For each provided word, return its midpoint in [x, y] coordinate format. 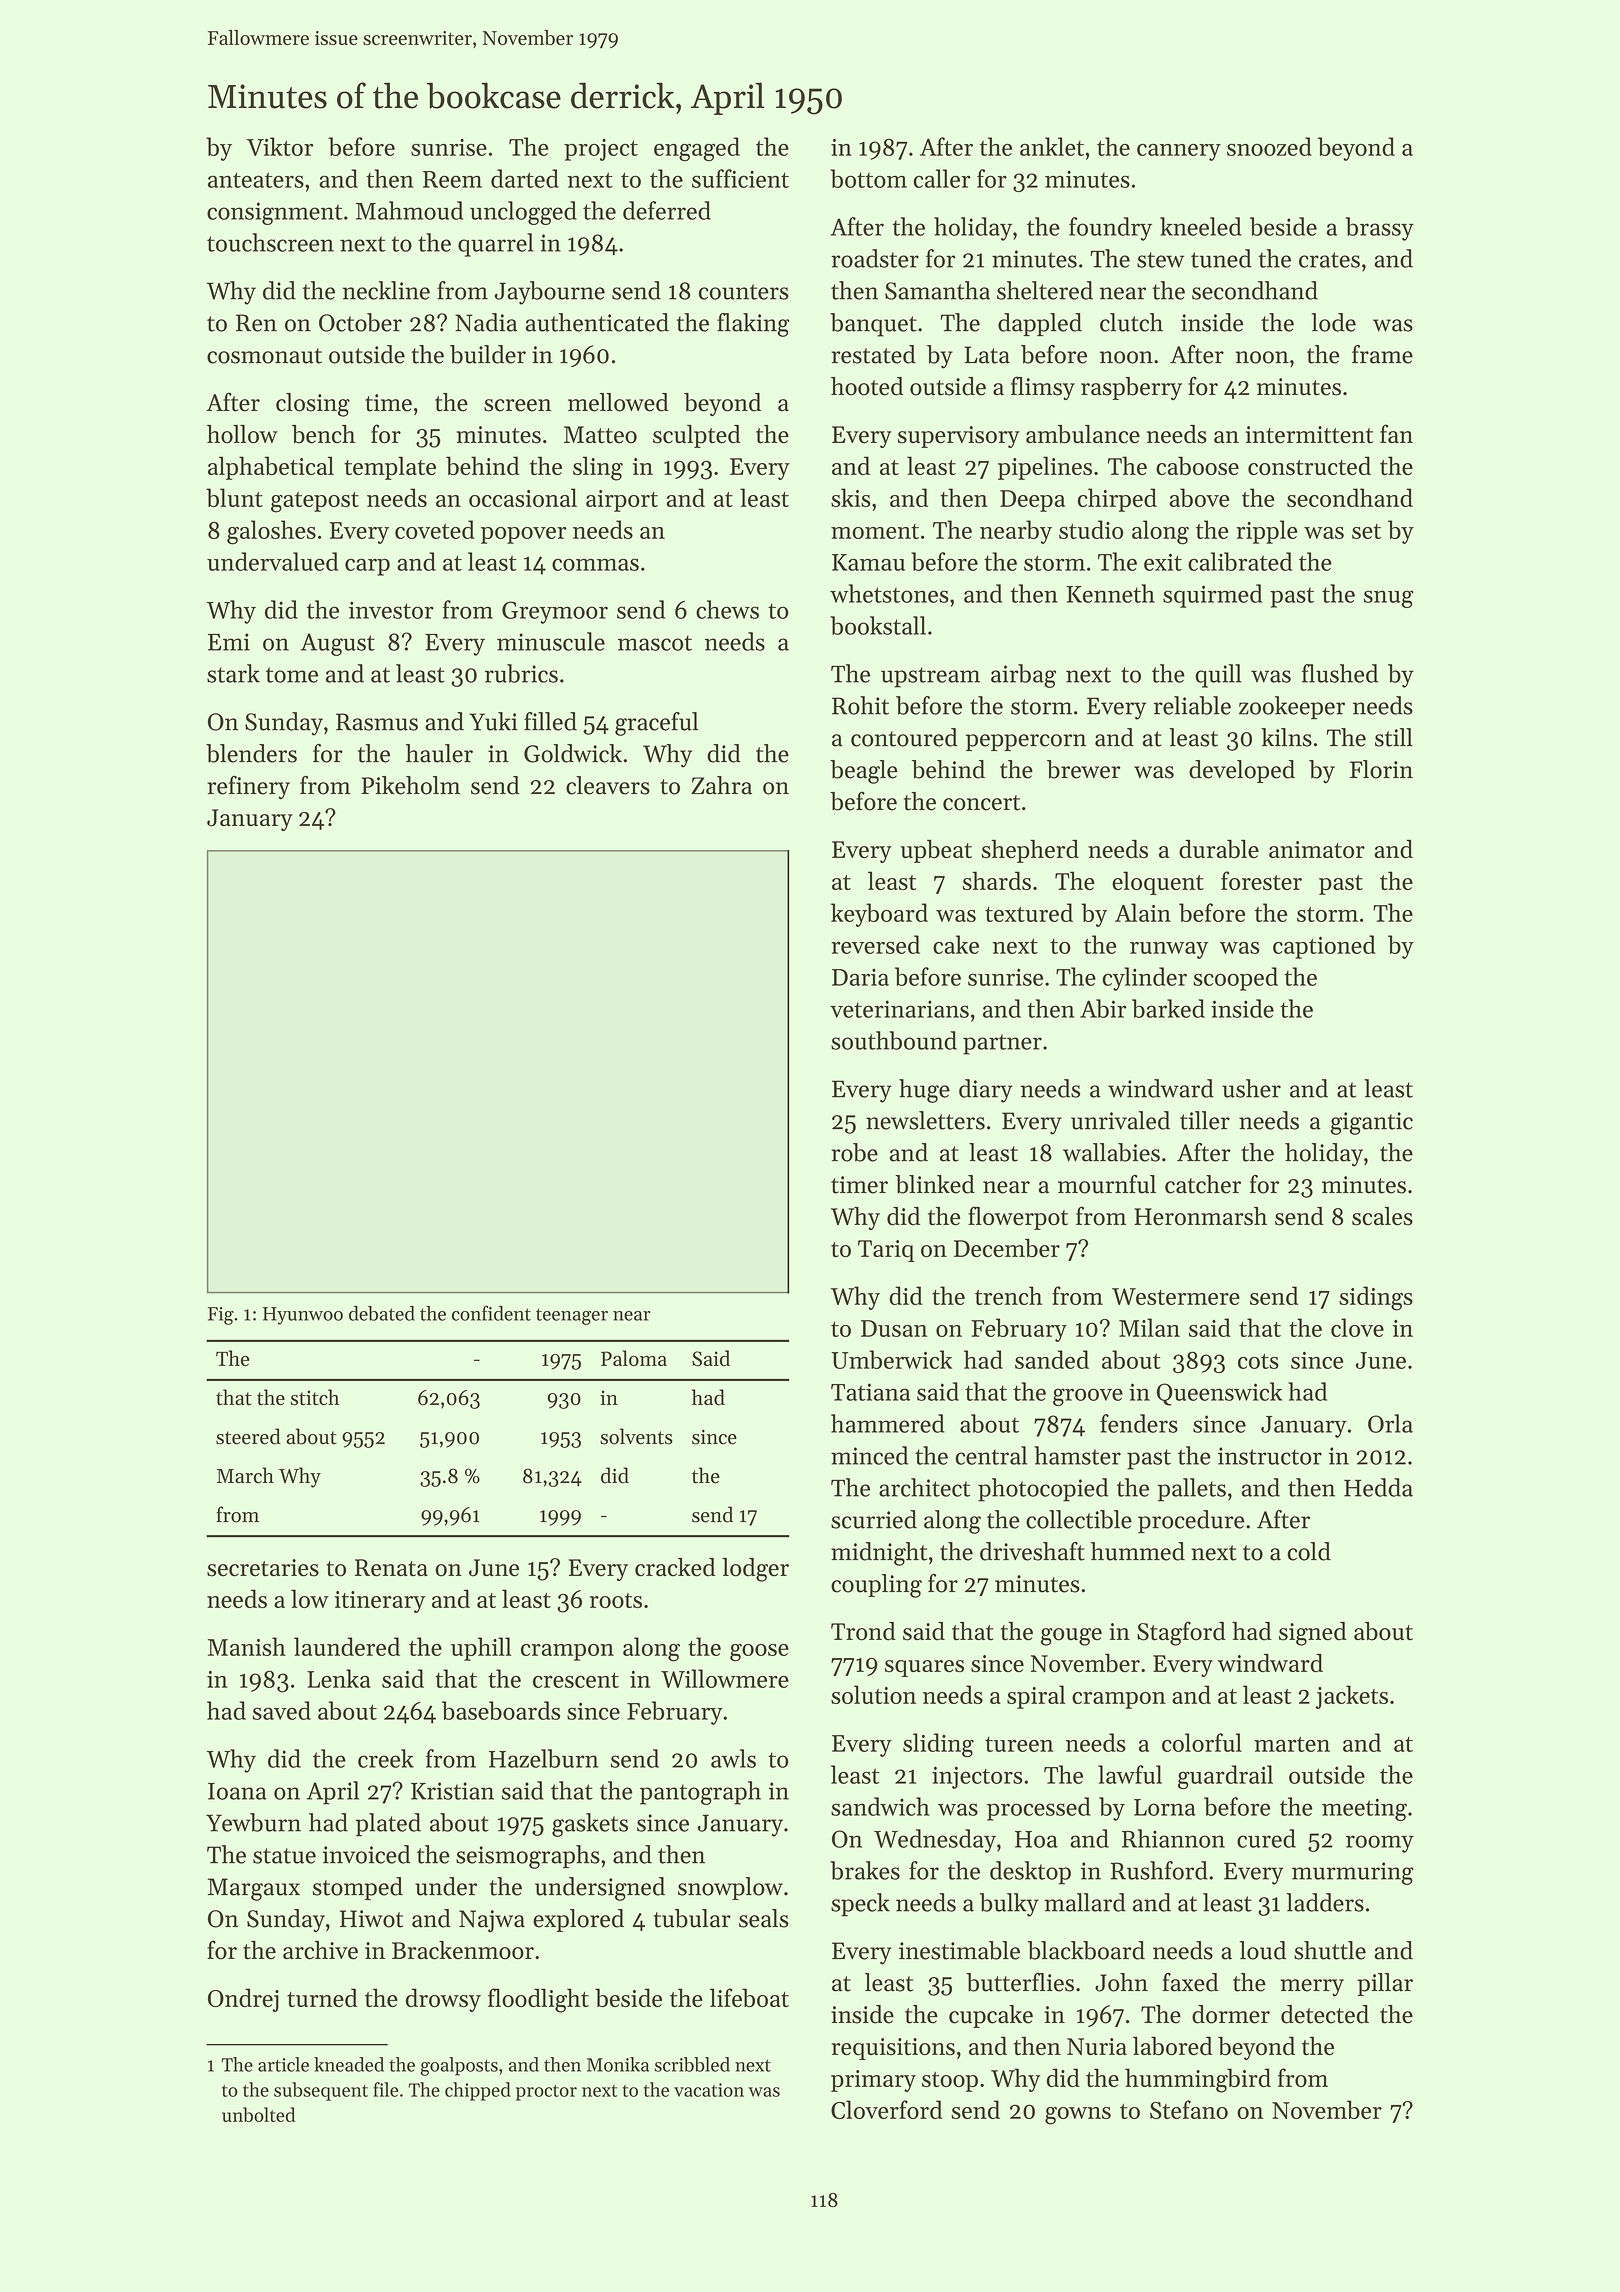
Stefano [1189, 2109]
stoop [950, 2082]
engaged [697, 149]
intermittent [1309, 435]
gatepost [315, 502]
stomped [357, 1888]
